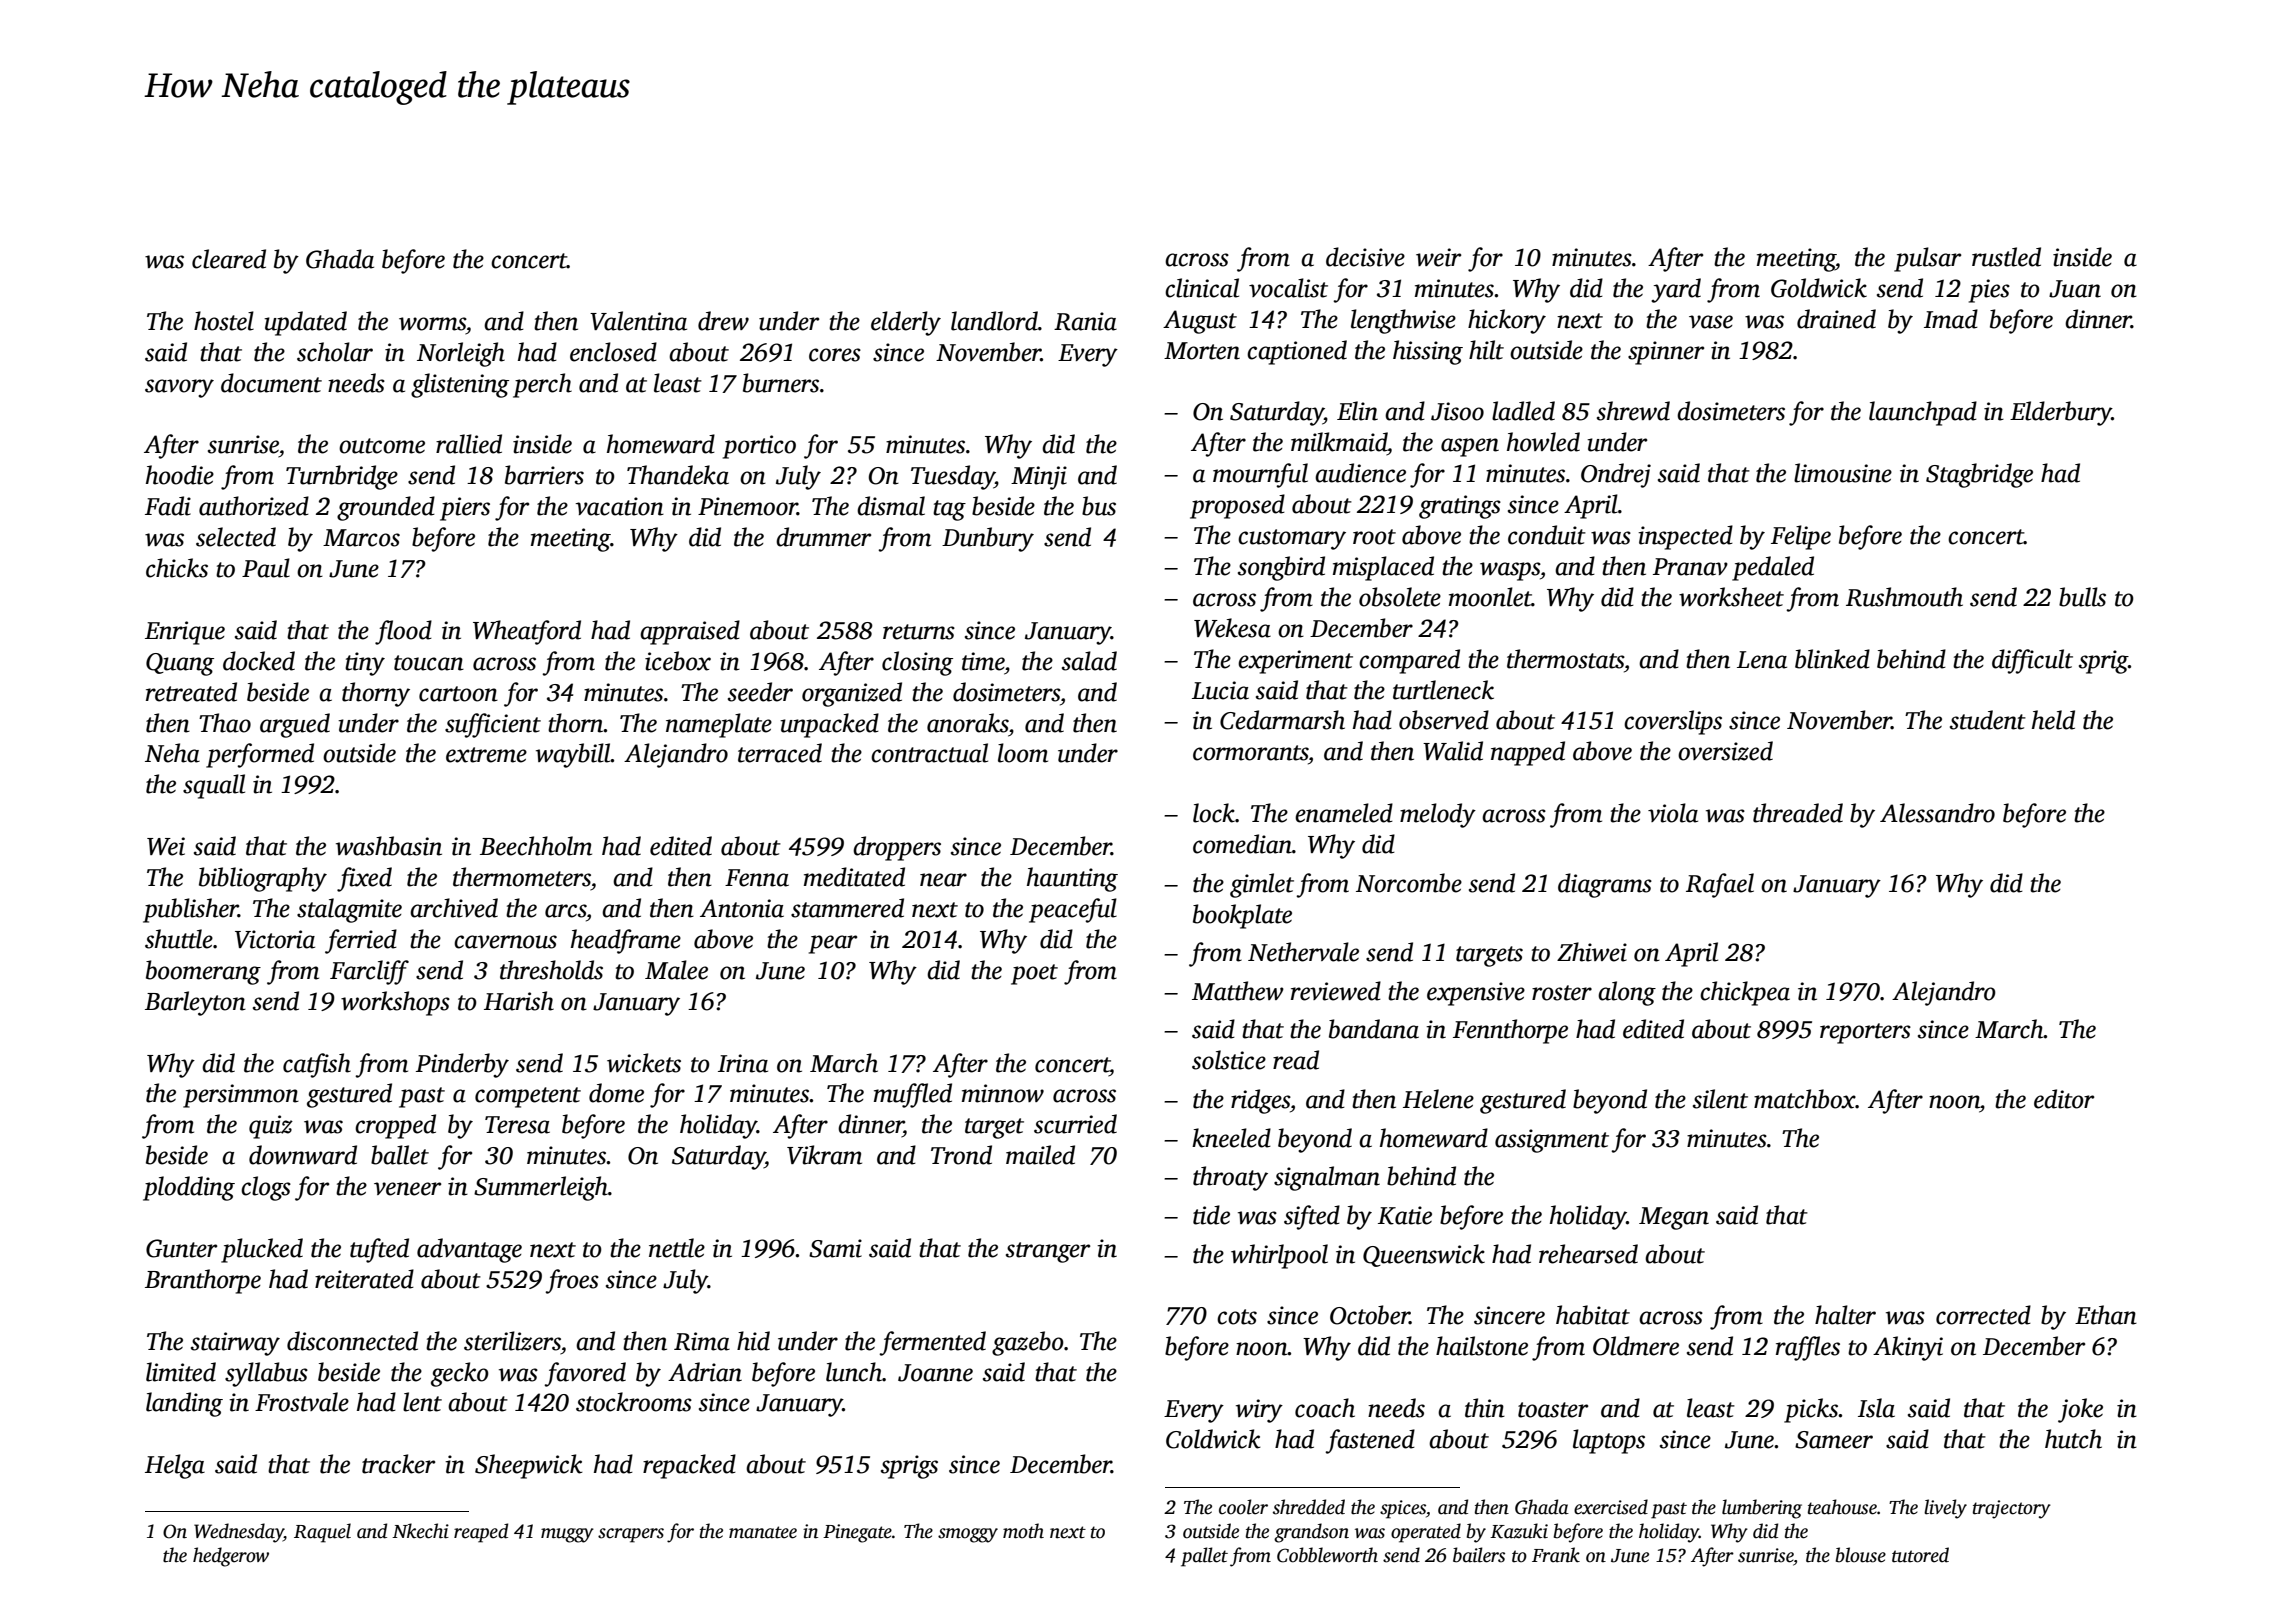 The image size is (2282, 1614). I want to click on time, so click(983, 661).
